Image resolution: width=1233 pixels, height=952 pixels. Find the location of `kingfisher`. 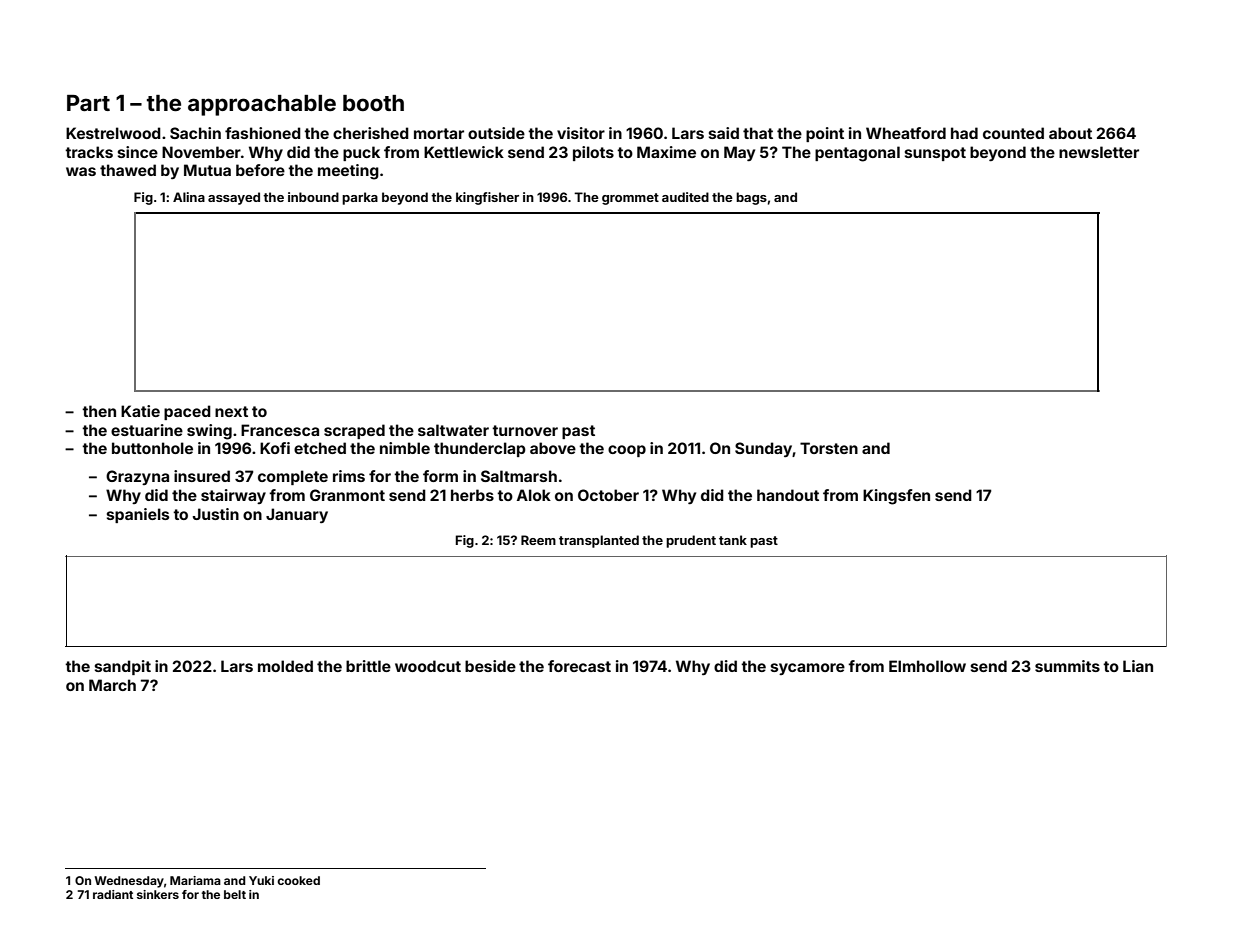

kingfisher is located at coordinates (487, 198).
